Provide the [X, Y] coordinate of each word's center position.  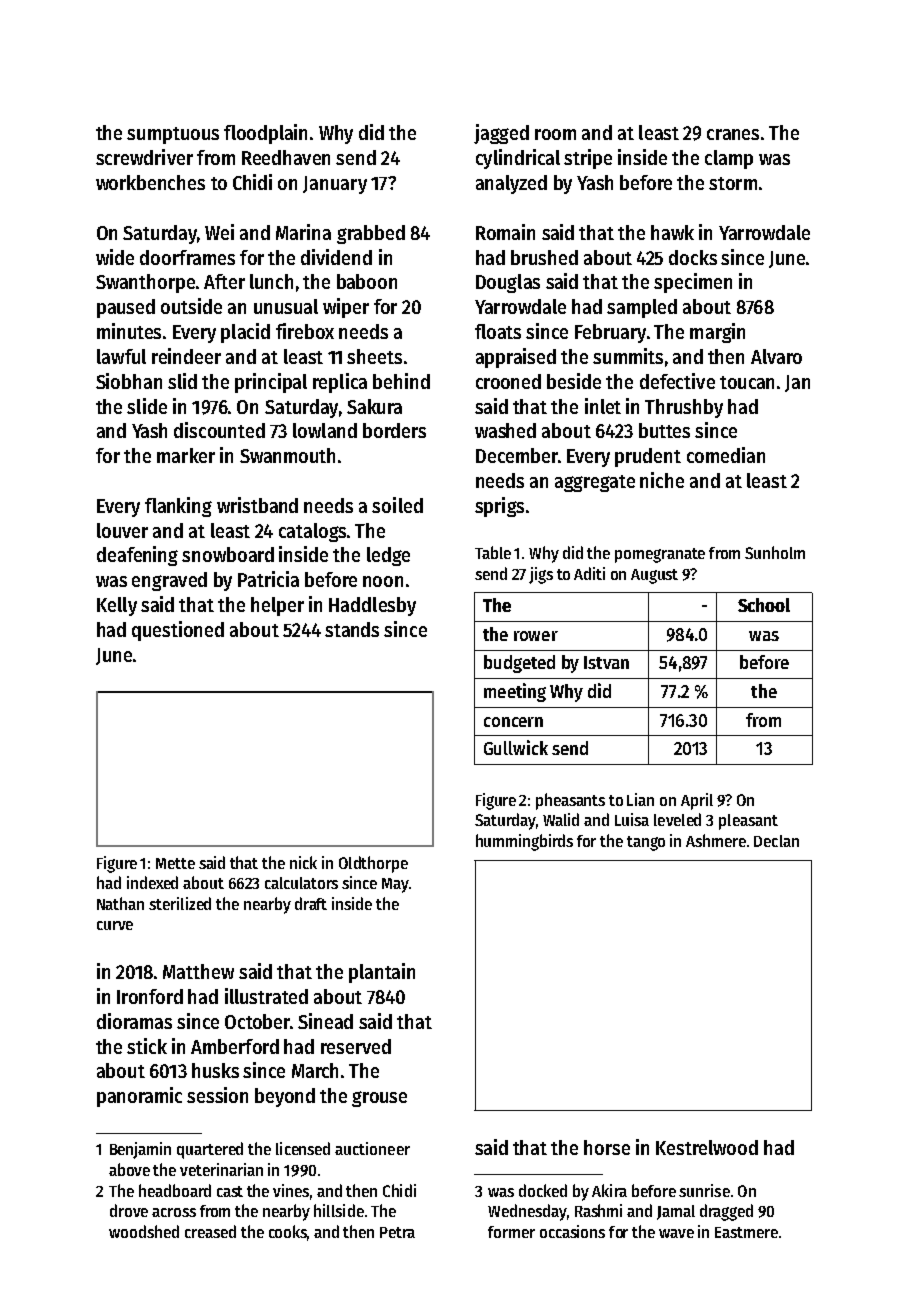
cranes [733, 134]
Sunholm [775, 552]
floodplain [265, 134]
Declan [776, 841]
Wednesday [527, 1212]
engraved [169, 581]
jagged [501, 134]
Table [493, 552]
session [217, 1095]
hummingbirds [524, 842]
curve [115, 925]
